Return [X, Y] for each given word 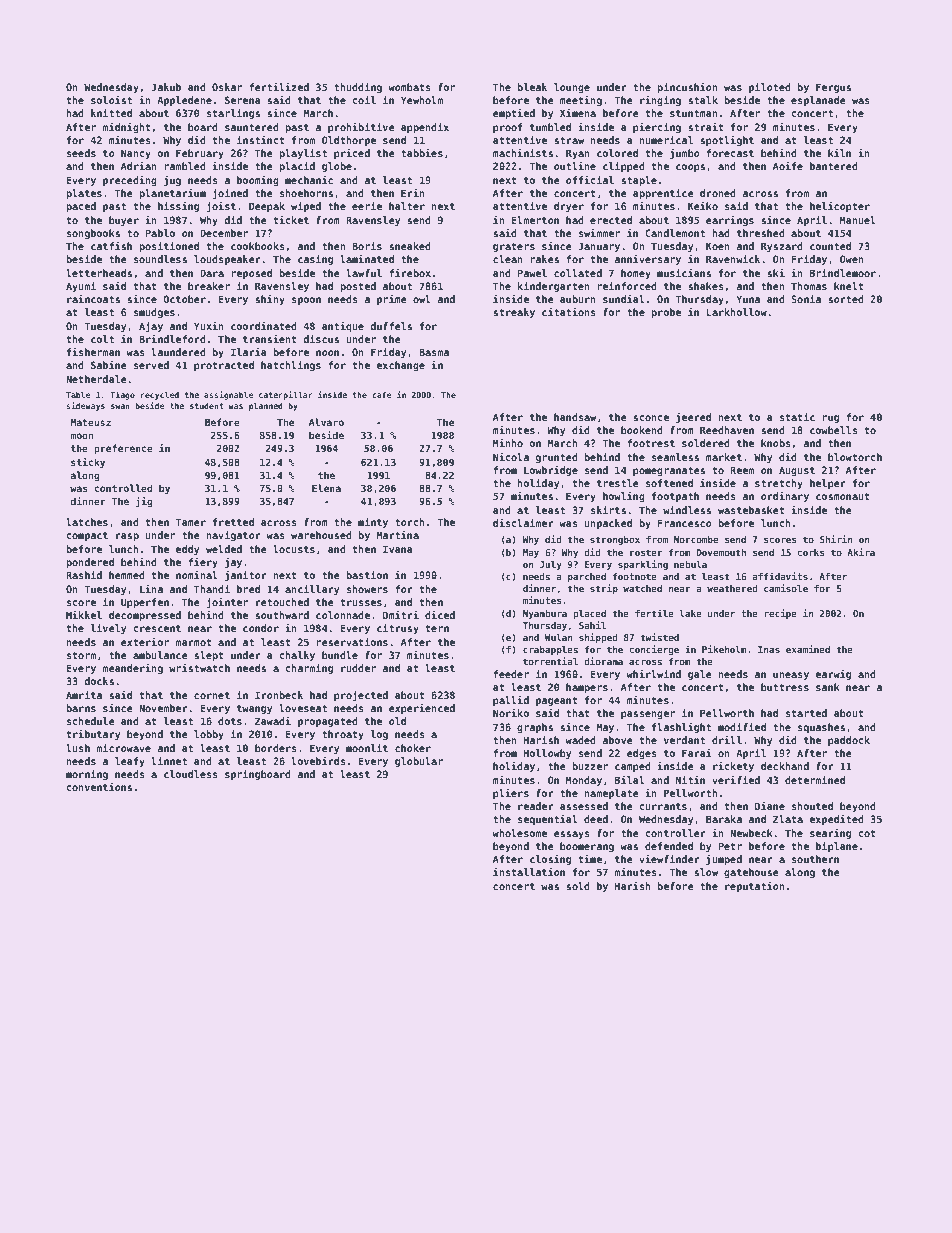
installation [529, 872]
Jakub [166, 87]
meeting [581, 101]
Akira [861, 552]
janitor [246, 576]
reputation [755, 887]
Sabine [109, 365]
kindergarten [554, 287]
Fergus [833, 88]
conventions [99, 787]
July [551, 565]
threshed [761, 233]
